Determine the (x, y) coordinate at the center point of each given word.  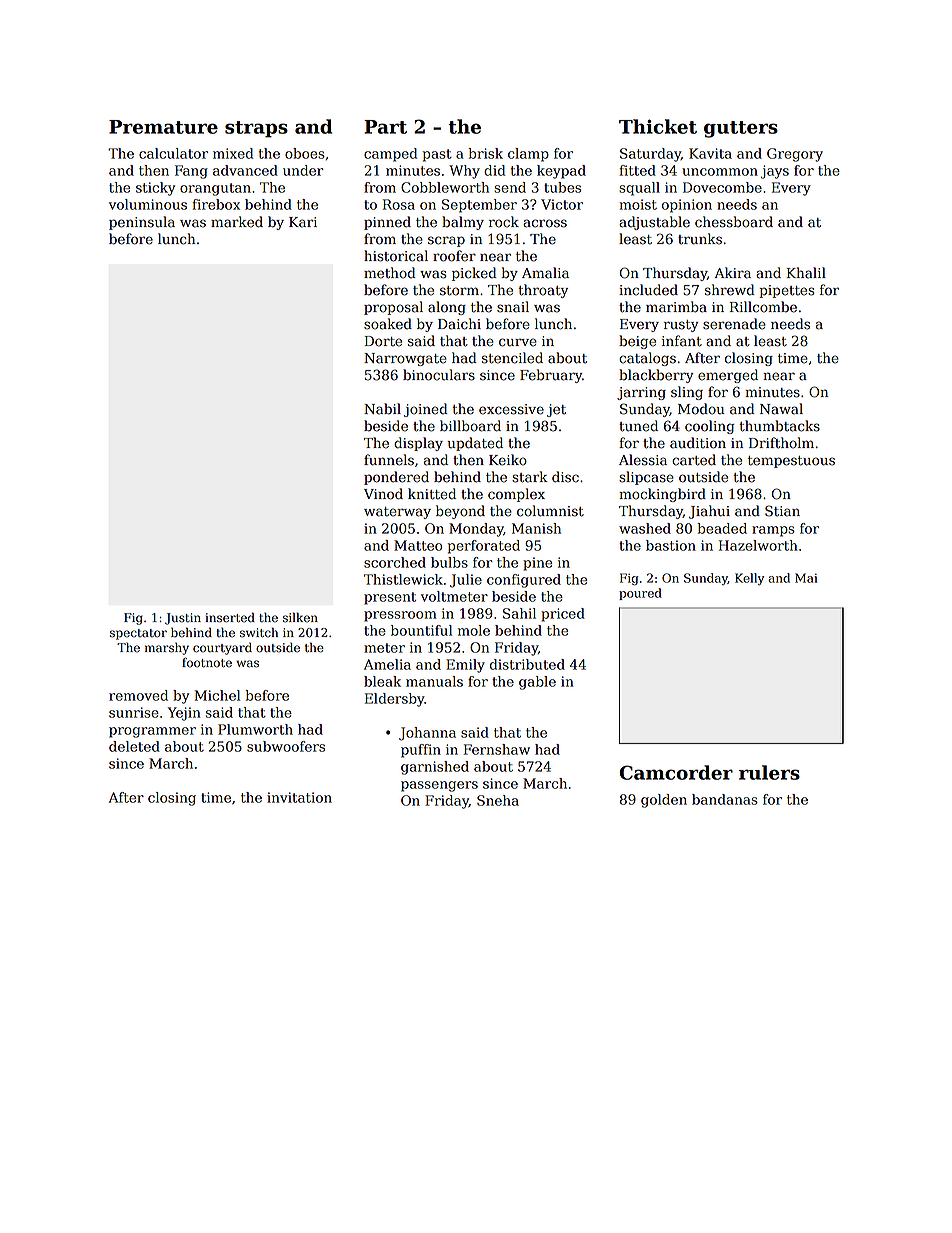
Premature (163, 127)
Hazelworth (758, 545)
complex (516, 495)
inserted (230, 617)
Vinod (383, 494)
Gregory (795, 155)
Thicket (658, 126)
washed (645, 528)
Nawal (781, 409)
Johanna (427, 734)
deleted (134, 746)
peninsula (142, 223)
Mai (806, 578)
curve (518, 342)
